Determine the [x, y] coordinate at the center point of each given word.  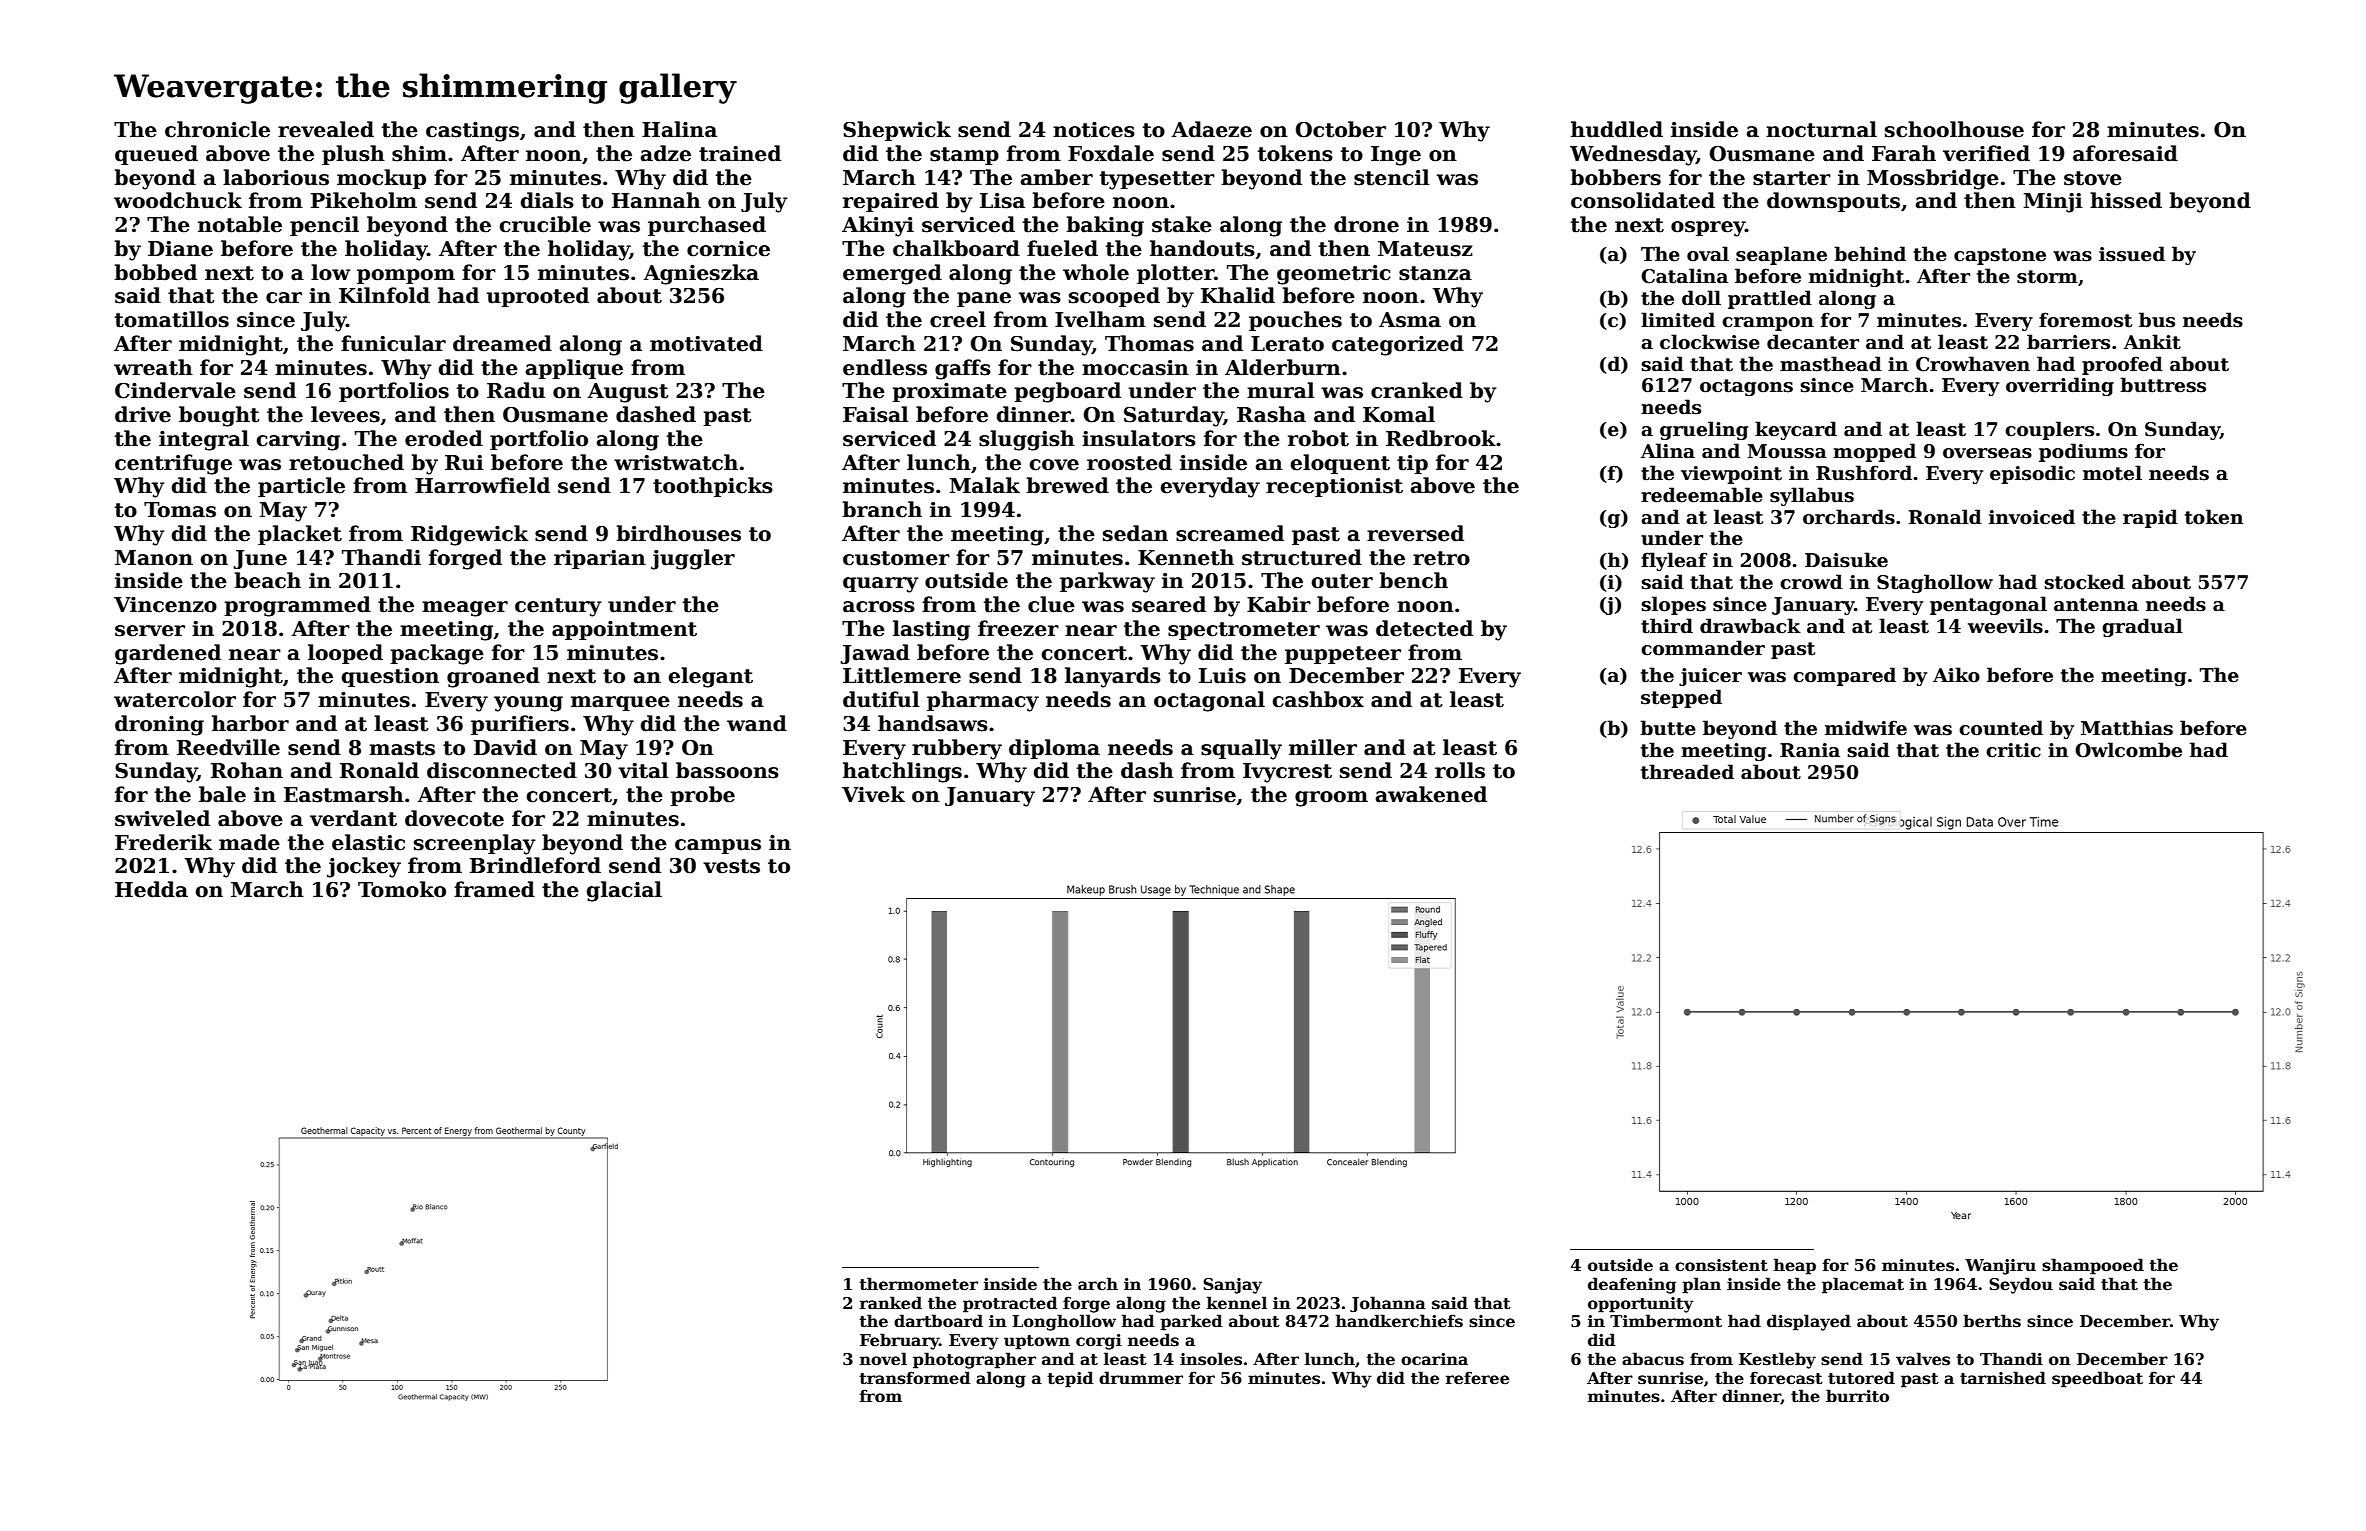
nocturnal [1821, 129]
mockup [381, 179]
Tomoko [402, 889]
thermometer [919, 1284]
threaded [1687, 772]
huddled [1617, 129]
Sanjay [1232, 1286]
